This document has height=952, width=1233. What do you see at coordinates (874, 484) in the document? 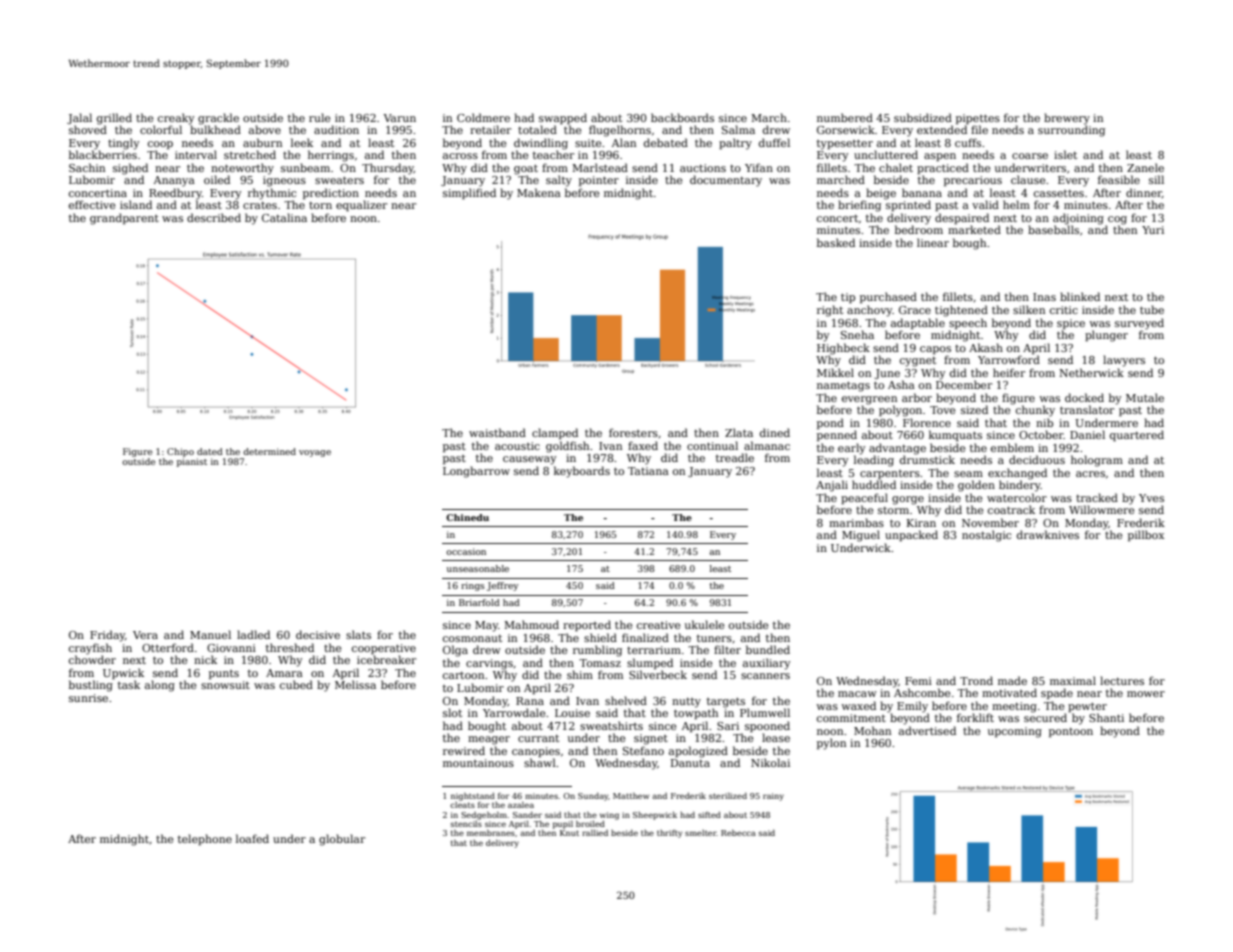
I see `huddled` at bounding box center [874, 484].
